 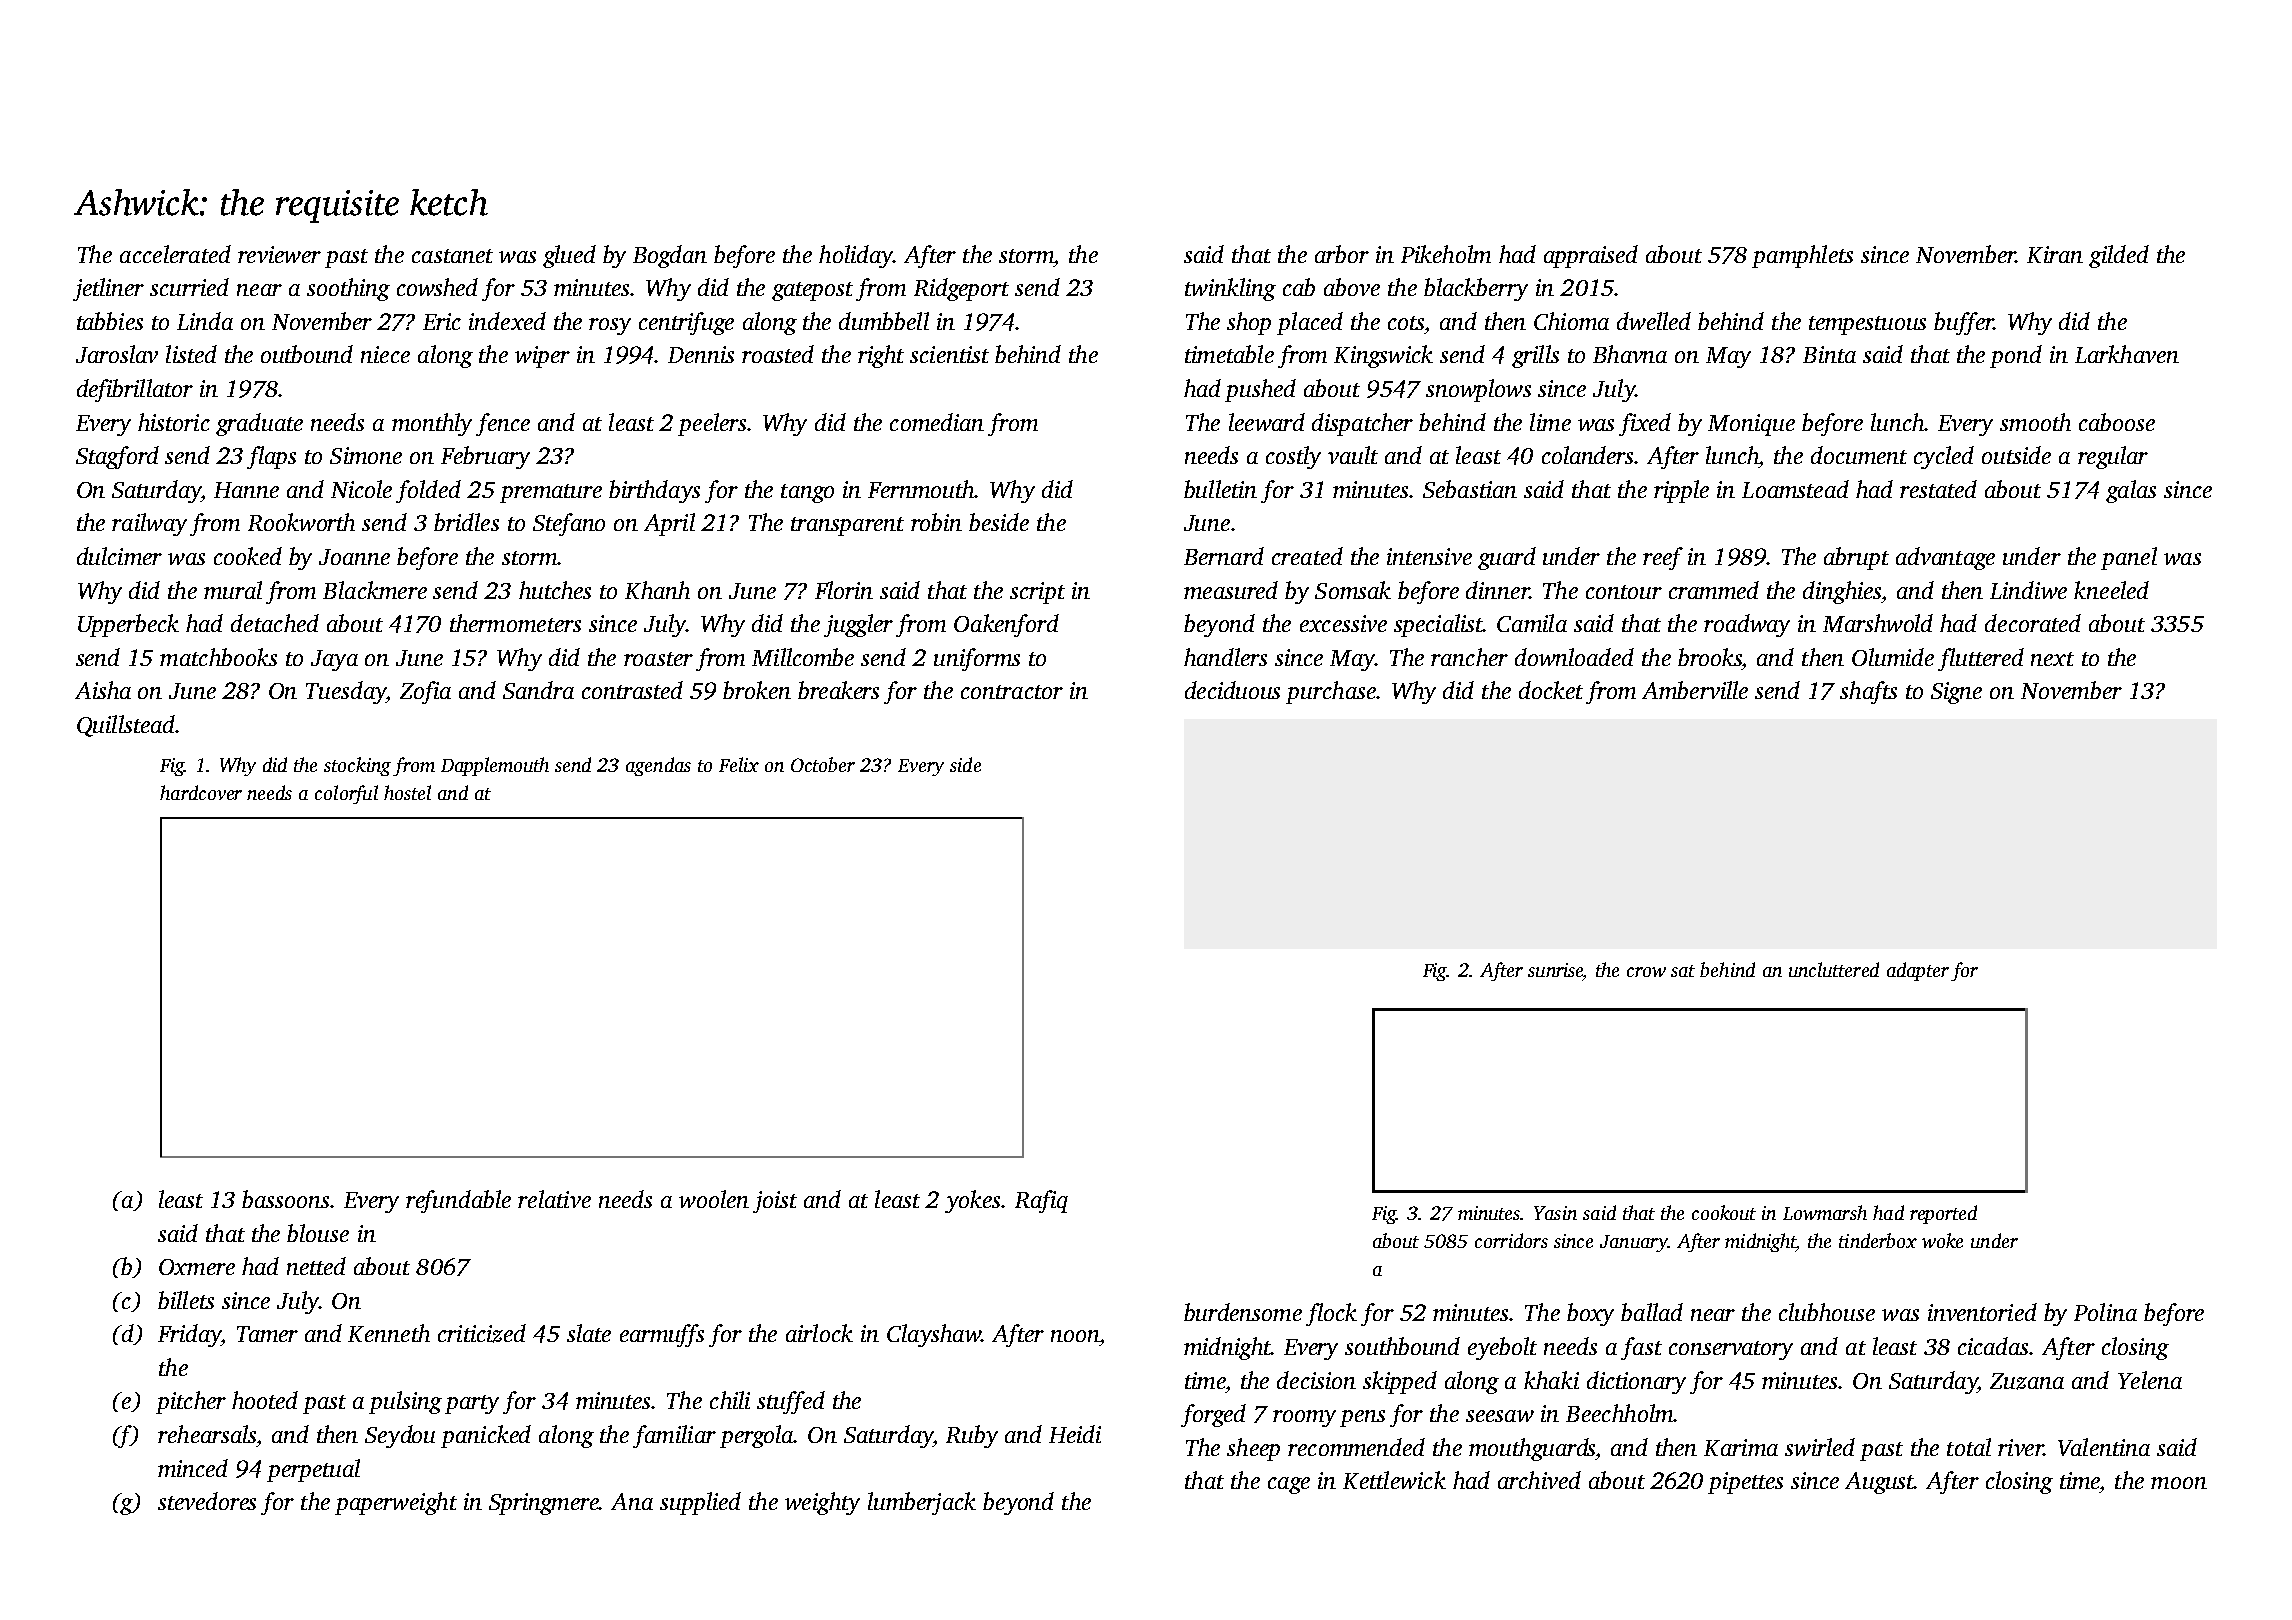 I want to click on dulcimer, so click(x=119, y=556).
